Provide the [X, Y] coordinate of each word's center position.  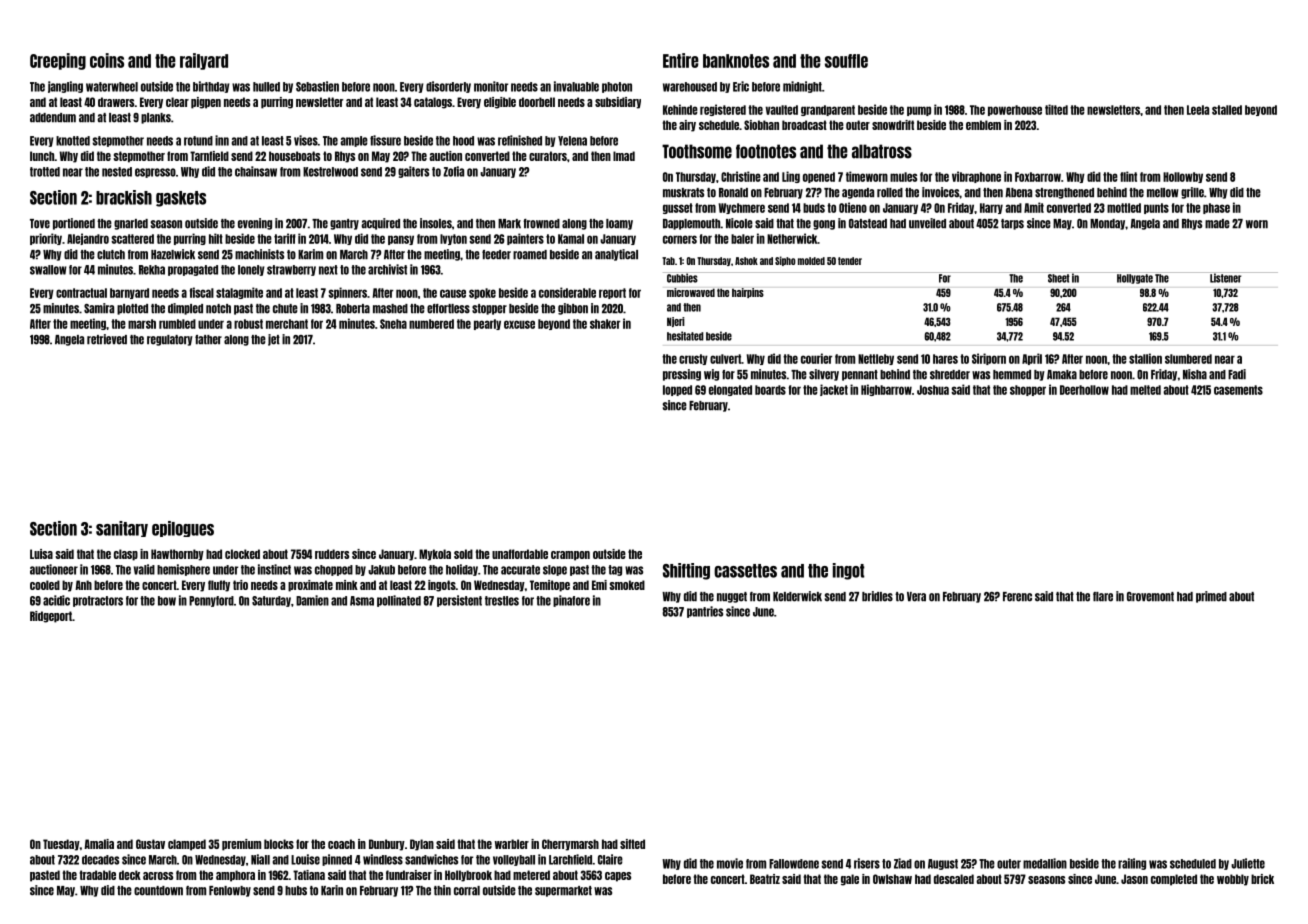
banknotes [736, 61]
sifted [632, 844]
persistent [459, 601]
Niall [260, 859]
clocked [242, 554]
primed [1211, 597]
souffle [846, 61]
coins [107, 60]
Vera [916, 597]
